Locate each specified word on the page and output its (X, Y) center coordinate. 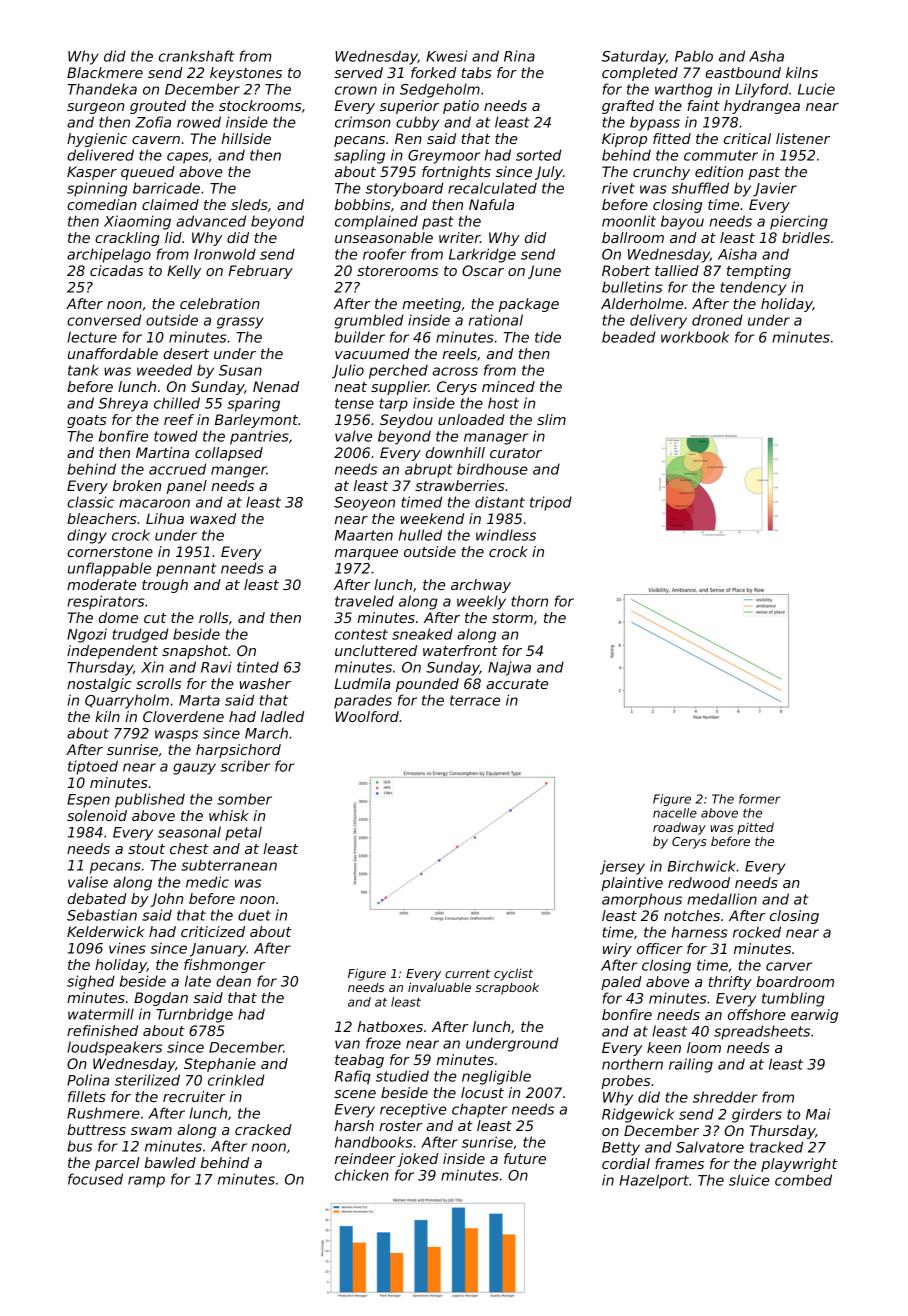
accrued (177, 469)
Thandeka (102, 89)
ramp (146, 1182)
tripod (551, 503)
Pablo (694, 56)
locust (482, 1092)
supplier (400, 388)
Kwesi (446, 56)
